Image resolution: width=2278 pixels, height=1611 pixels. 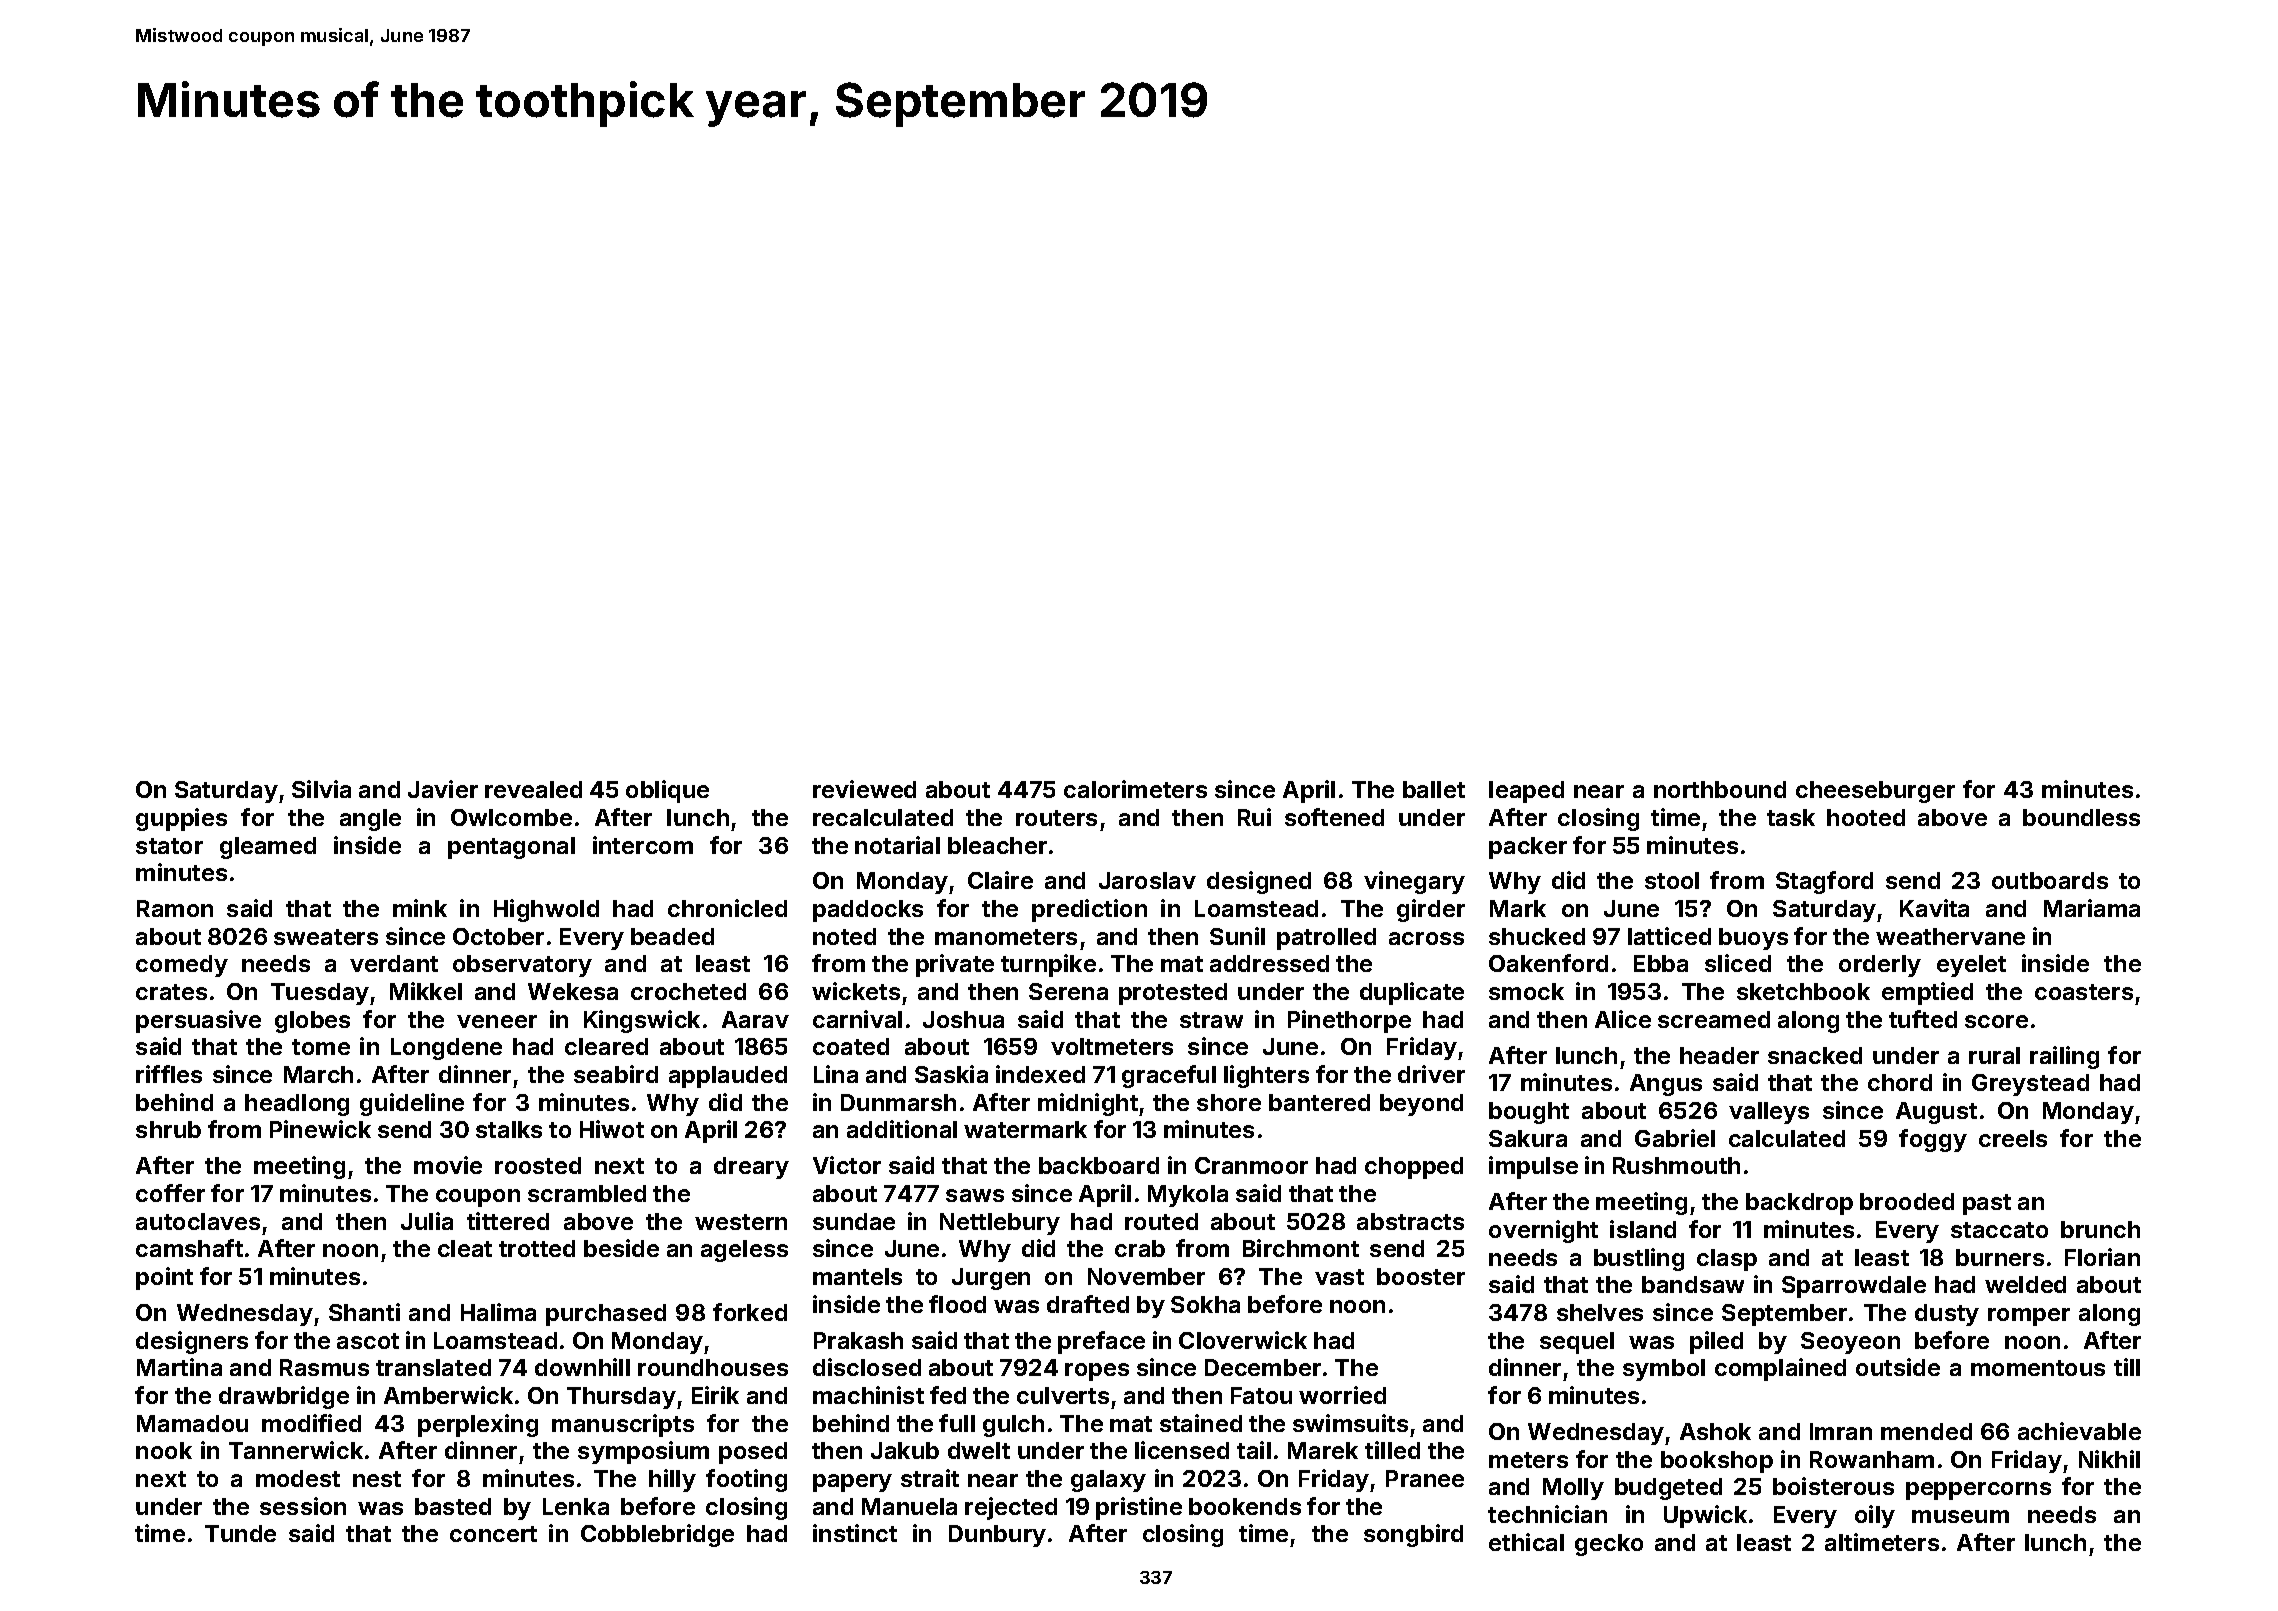 What do you see at coordinates (1824, 882) in the screenshot?
I see `Stagford` at bounding box center [1824, 882].
